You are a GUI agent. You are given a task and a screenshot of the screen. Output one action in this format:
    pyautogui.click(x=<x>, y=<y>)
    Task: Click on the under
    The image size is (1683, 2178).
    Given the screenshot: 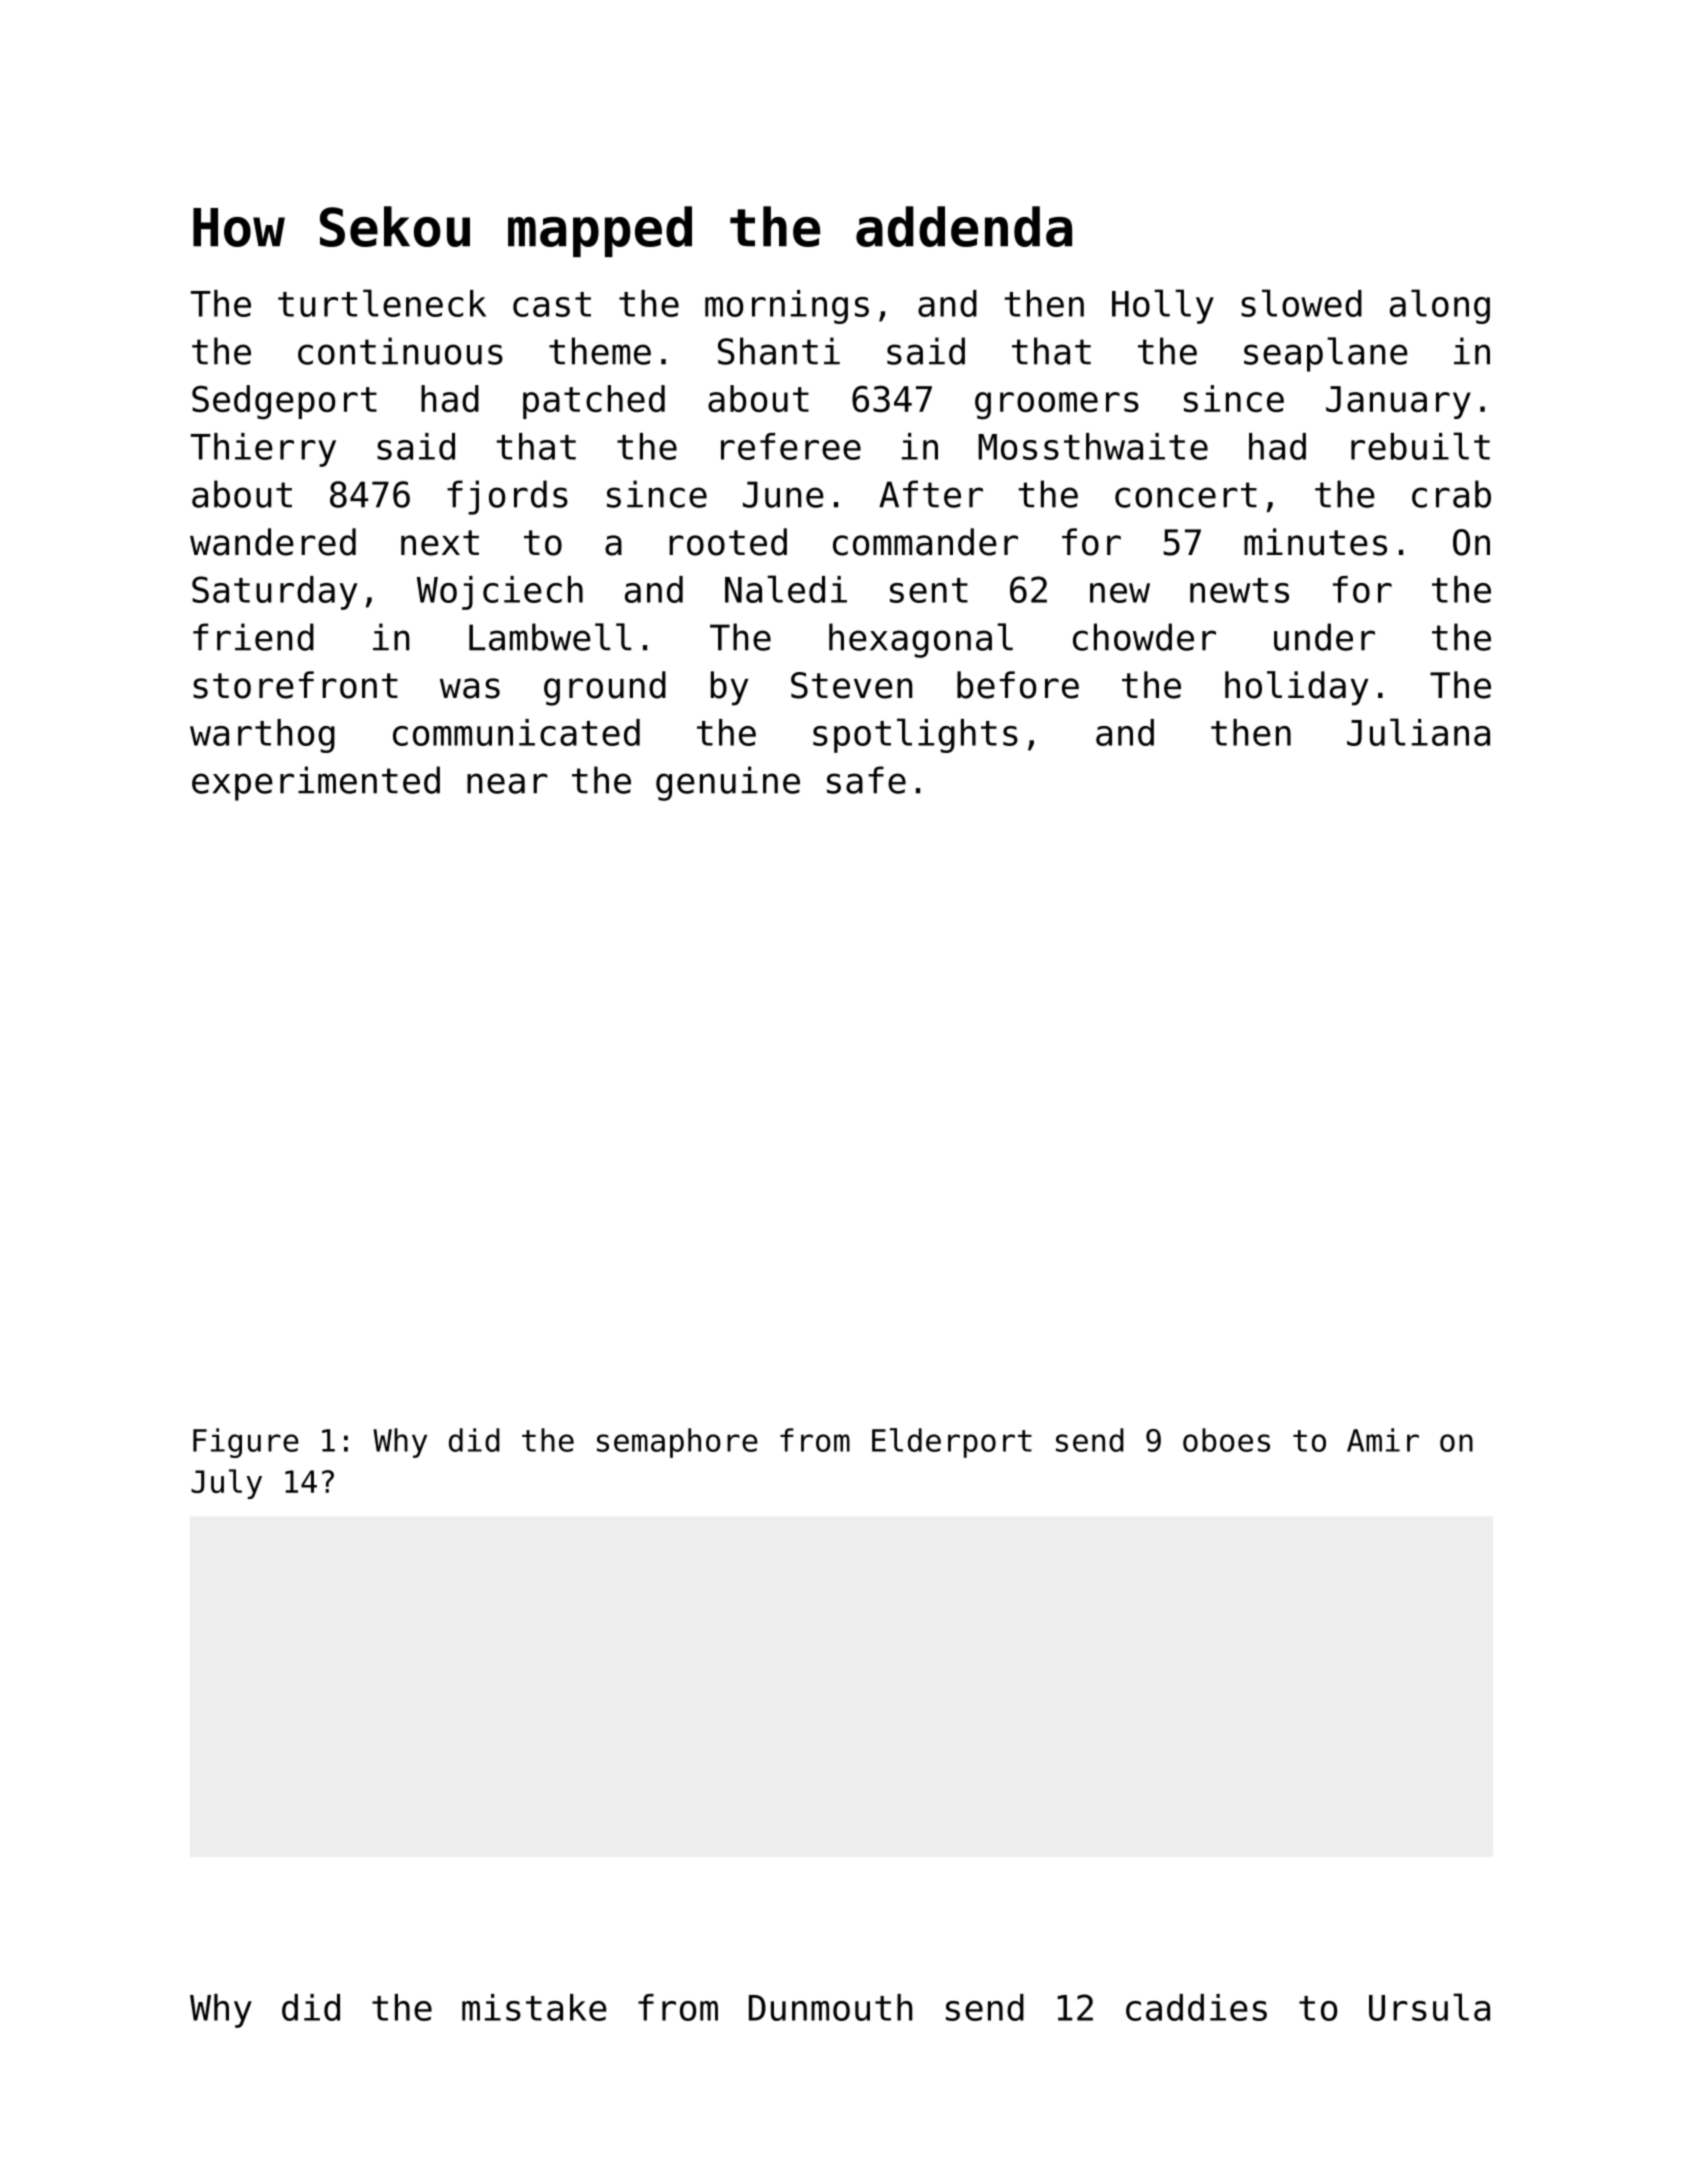 What is the action you would take?
    pyautogui.click(x=1324, y=637)
